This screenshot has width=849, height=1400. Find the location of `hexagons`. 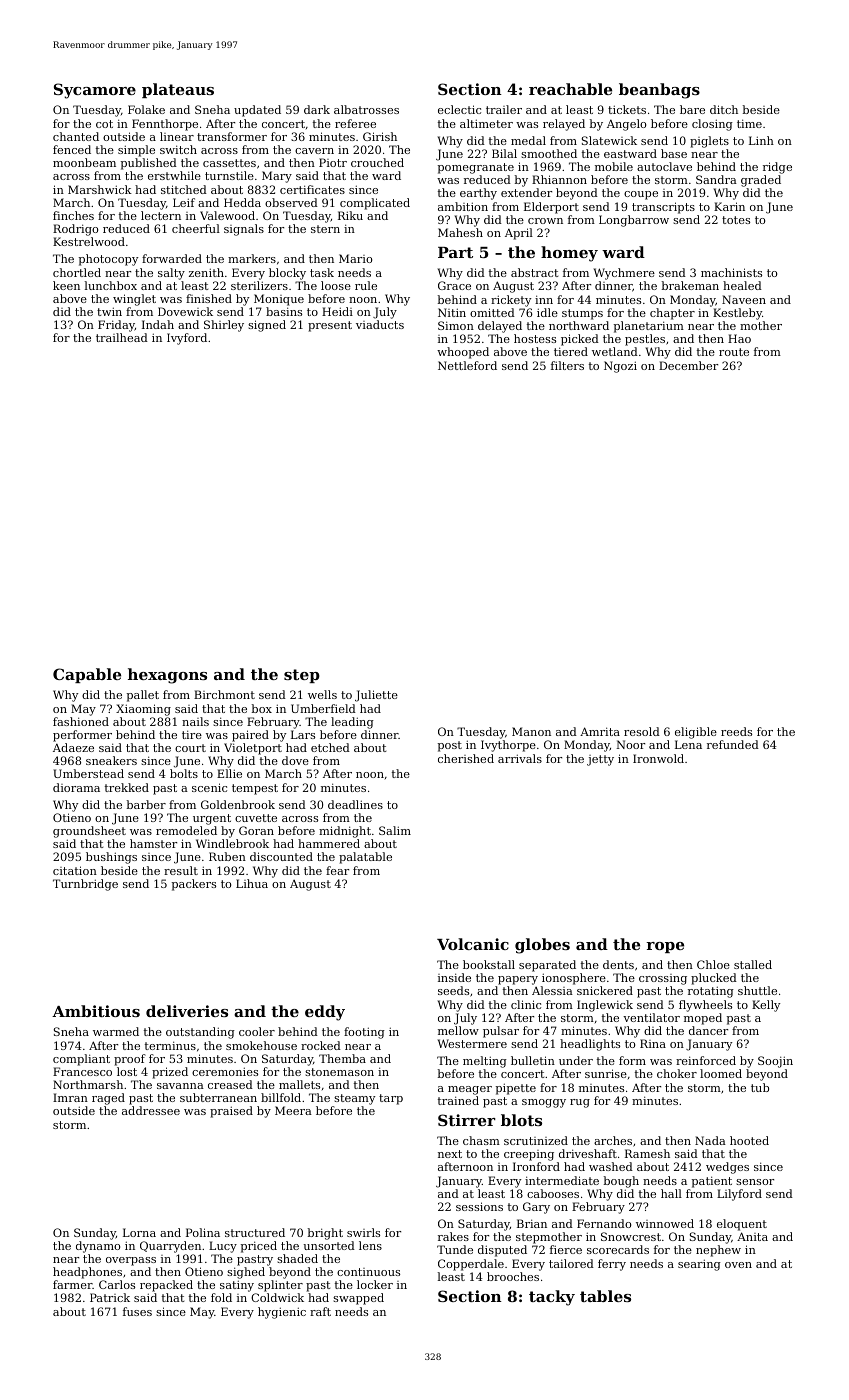

hexagons is located at coordinates (167, 676).
